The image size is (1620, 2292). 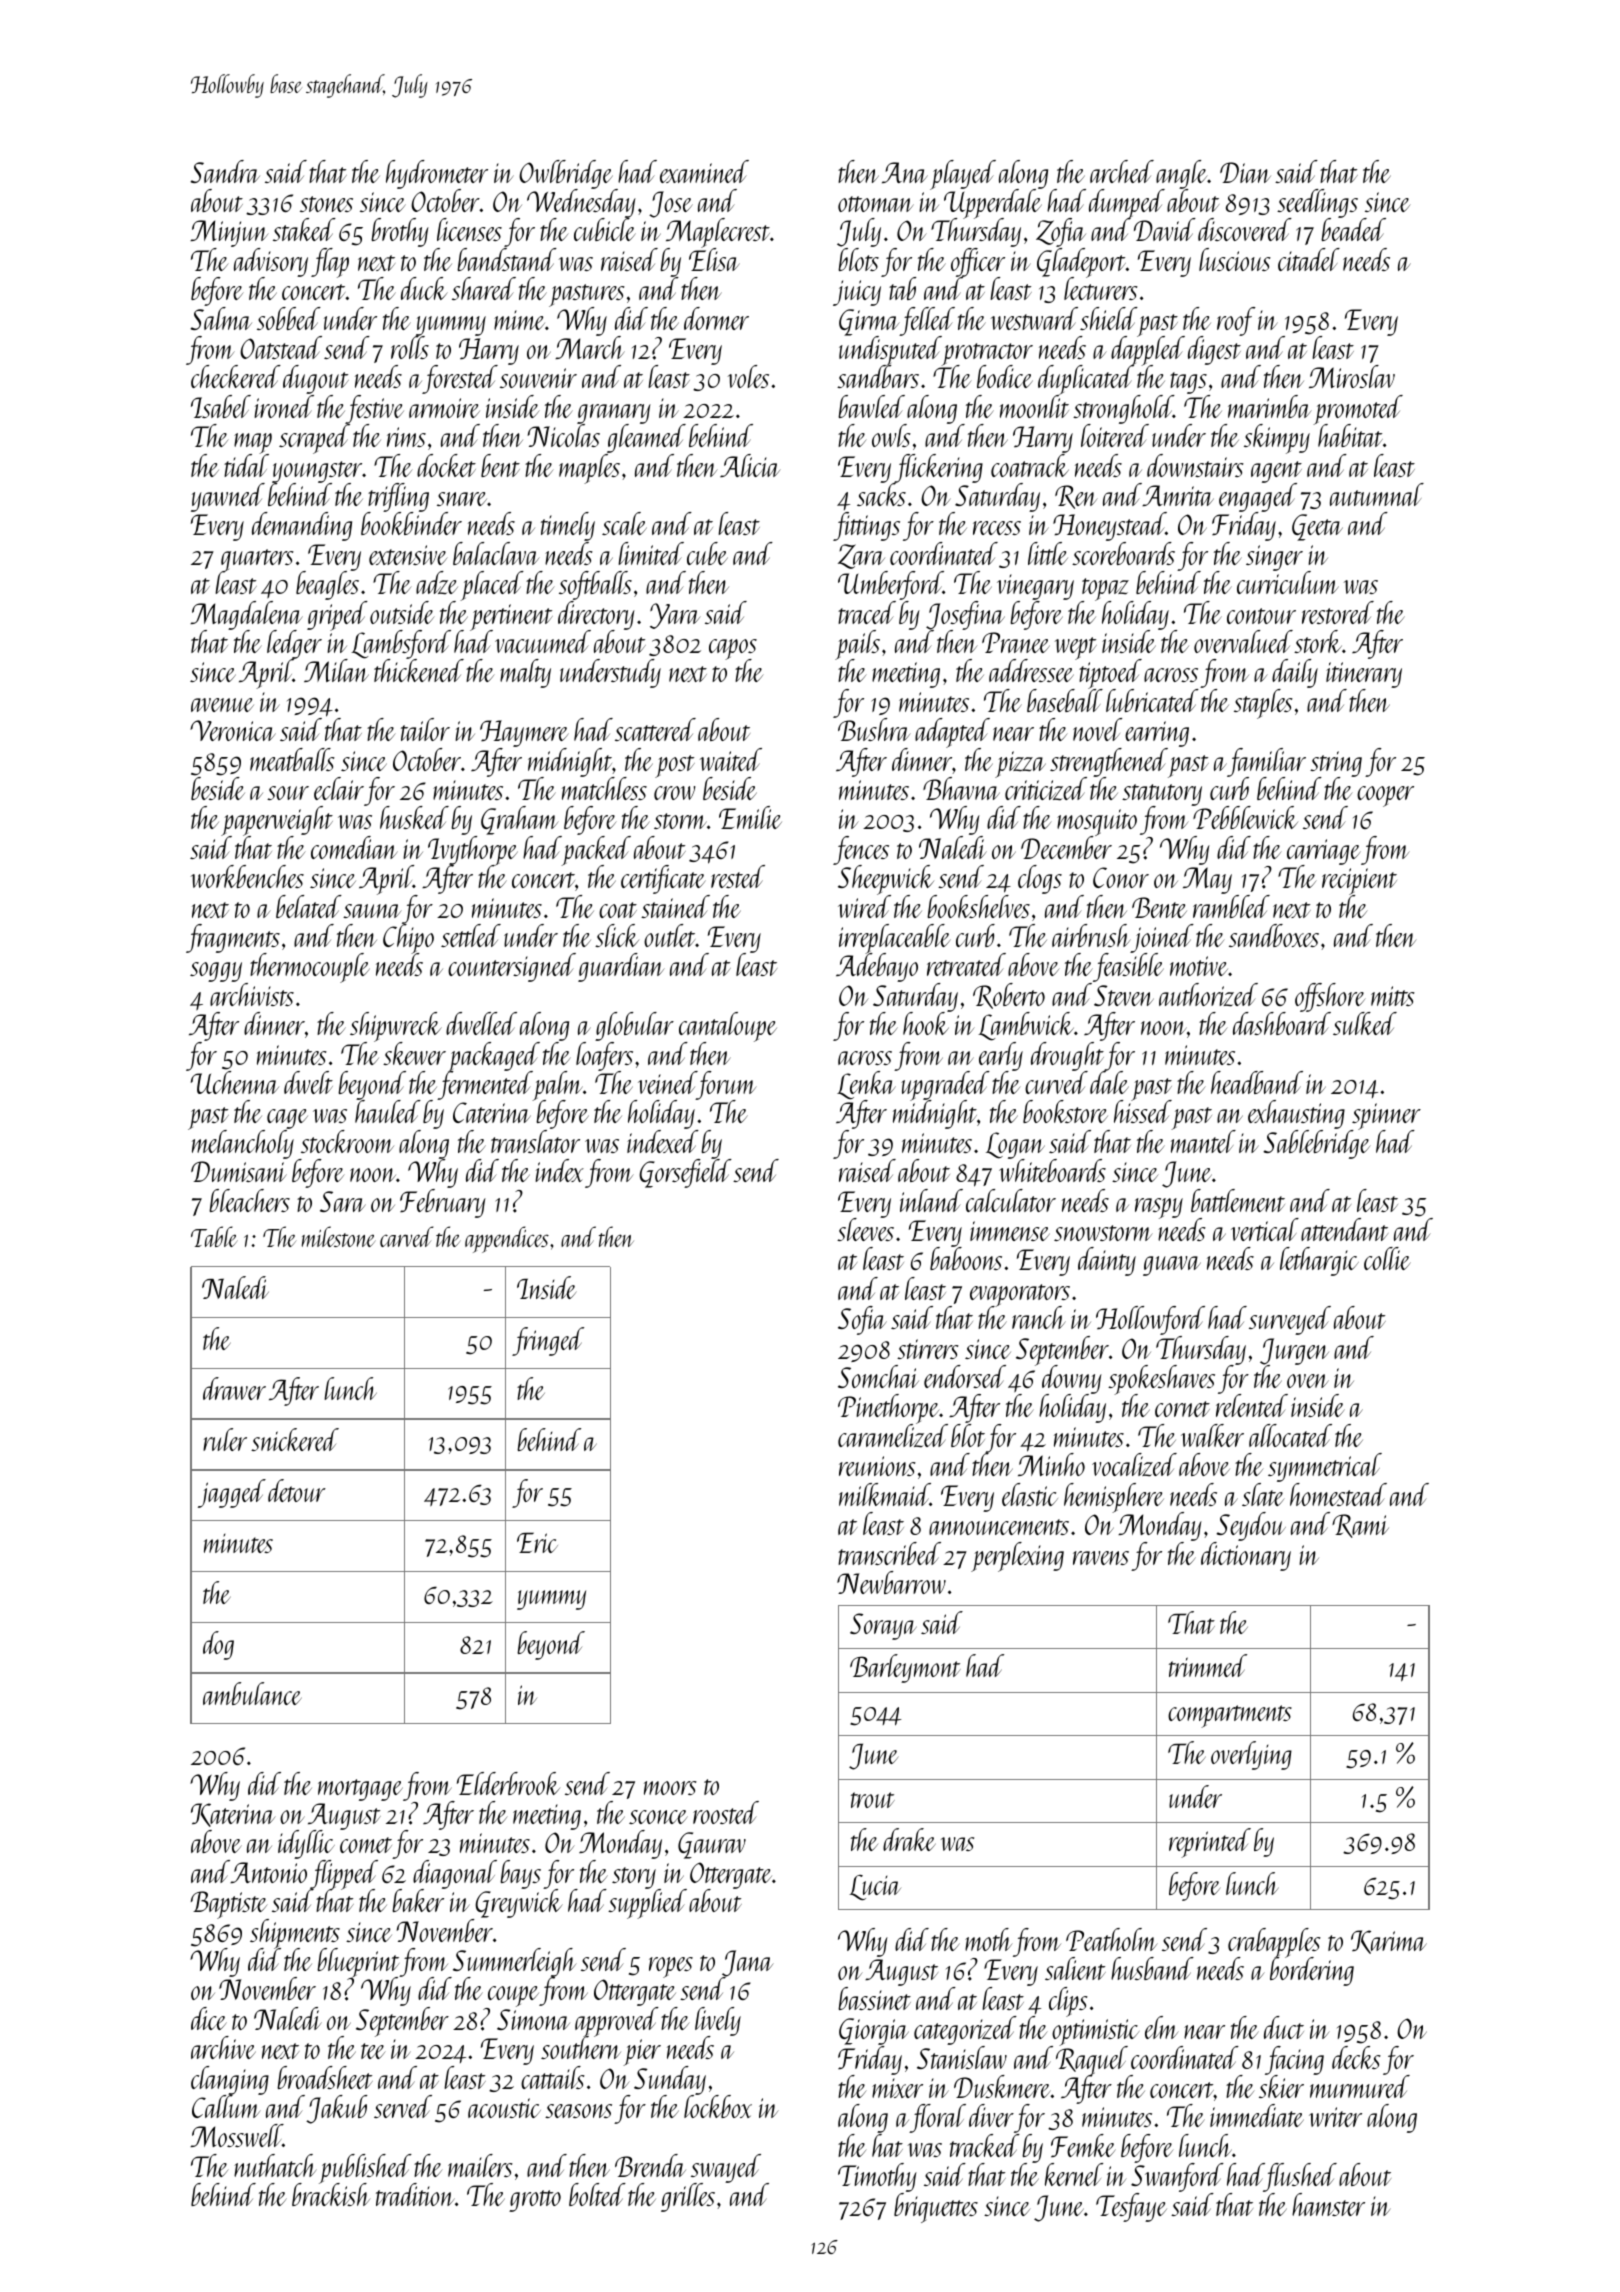 What do you see at coordinates (462, 499) in the screenshot?
I see `snare` at bounding box center [462, 499].
